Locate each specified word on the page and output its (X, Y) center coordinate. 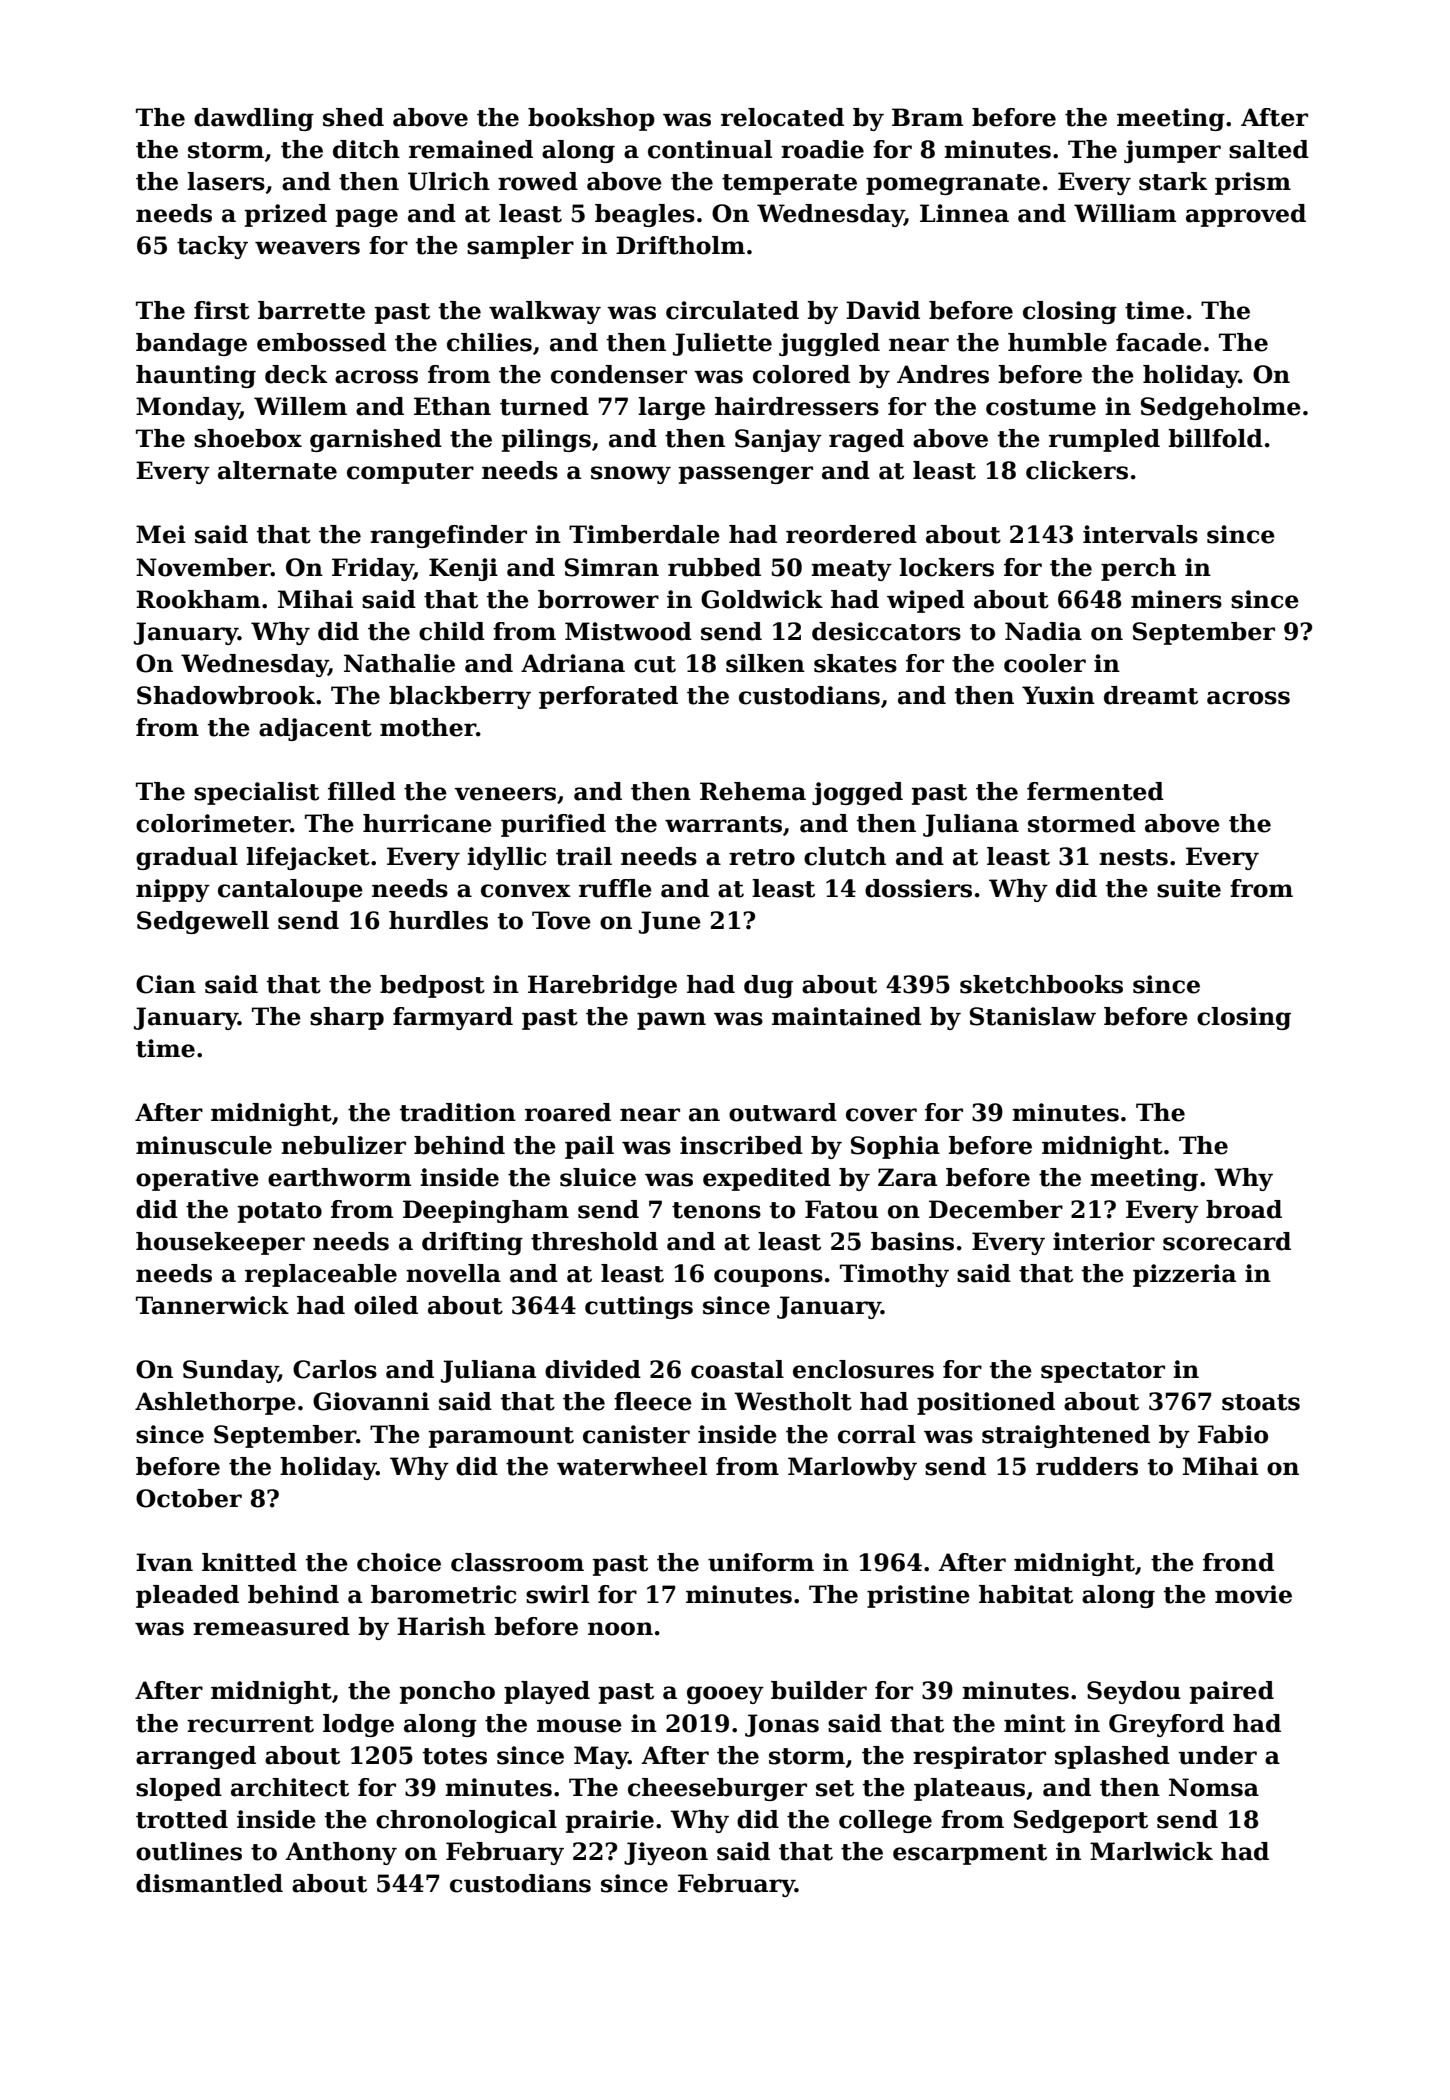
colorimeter (213, 823)
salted (1269, 149)
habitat (1026, 1594)
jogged (857, 793)
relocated (782, 117)
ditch (366, 149)
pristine (918, 1596)
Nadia (1043, 631)
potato (280, 1212)
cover (881, 1115)
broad (1244, 1209)
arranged (196, 1757)
